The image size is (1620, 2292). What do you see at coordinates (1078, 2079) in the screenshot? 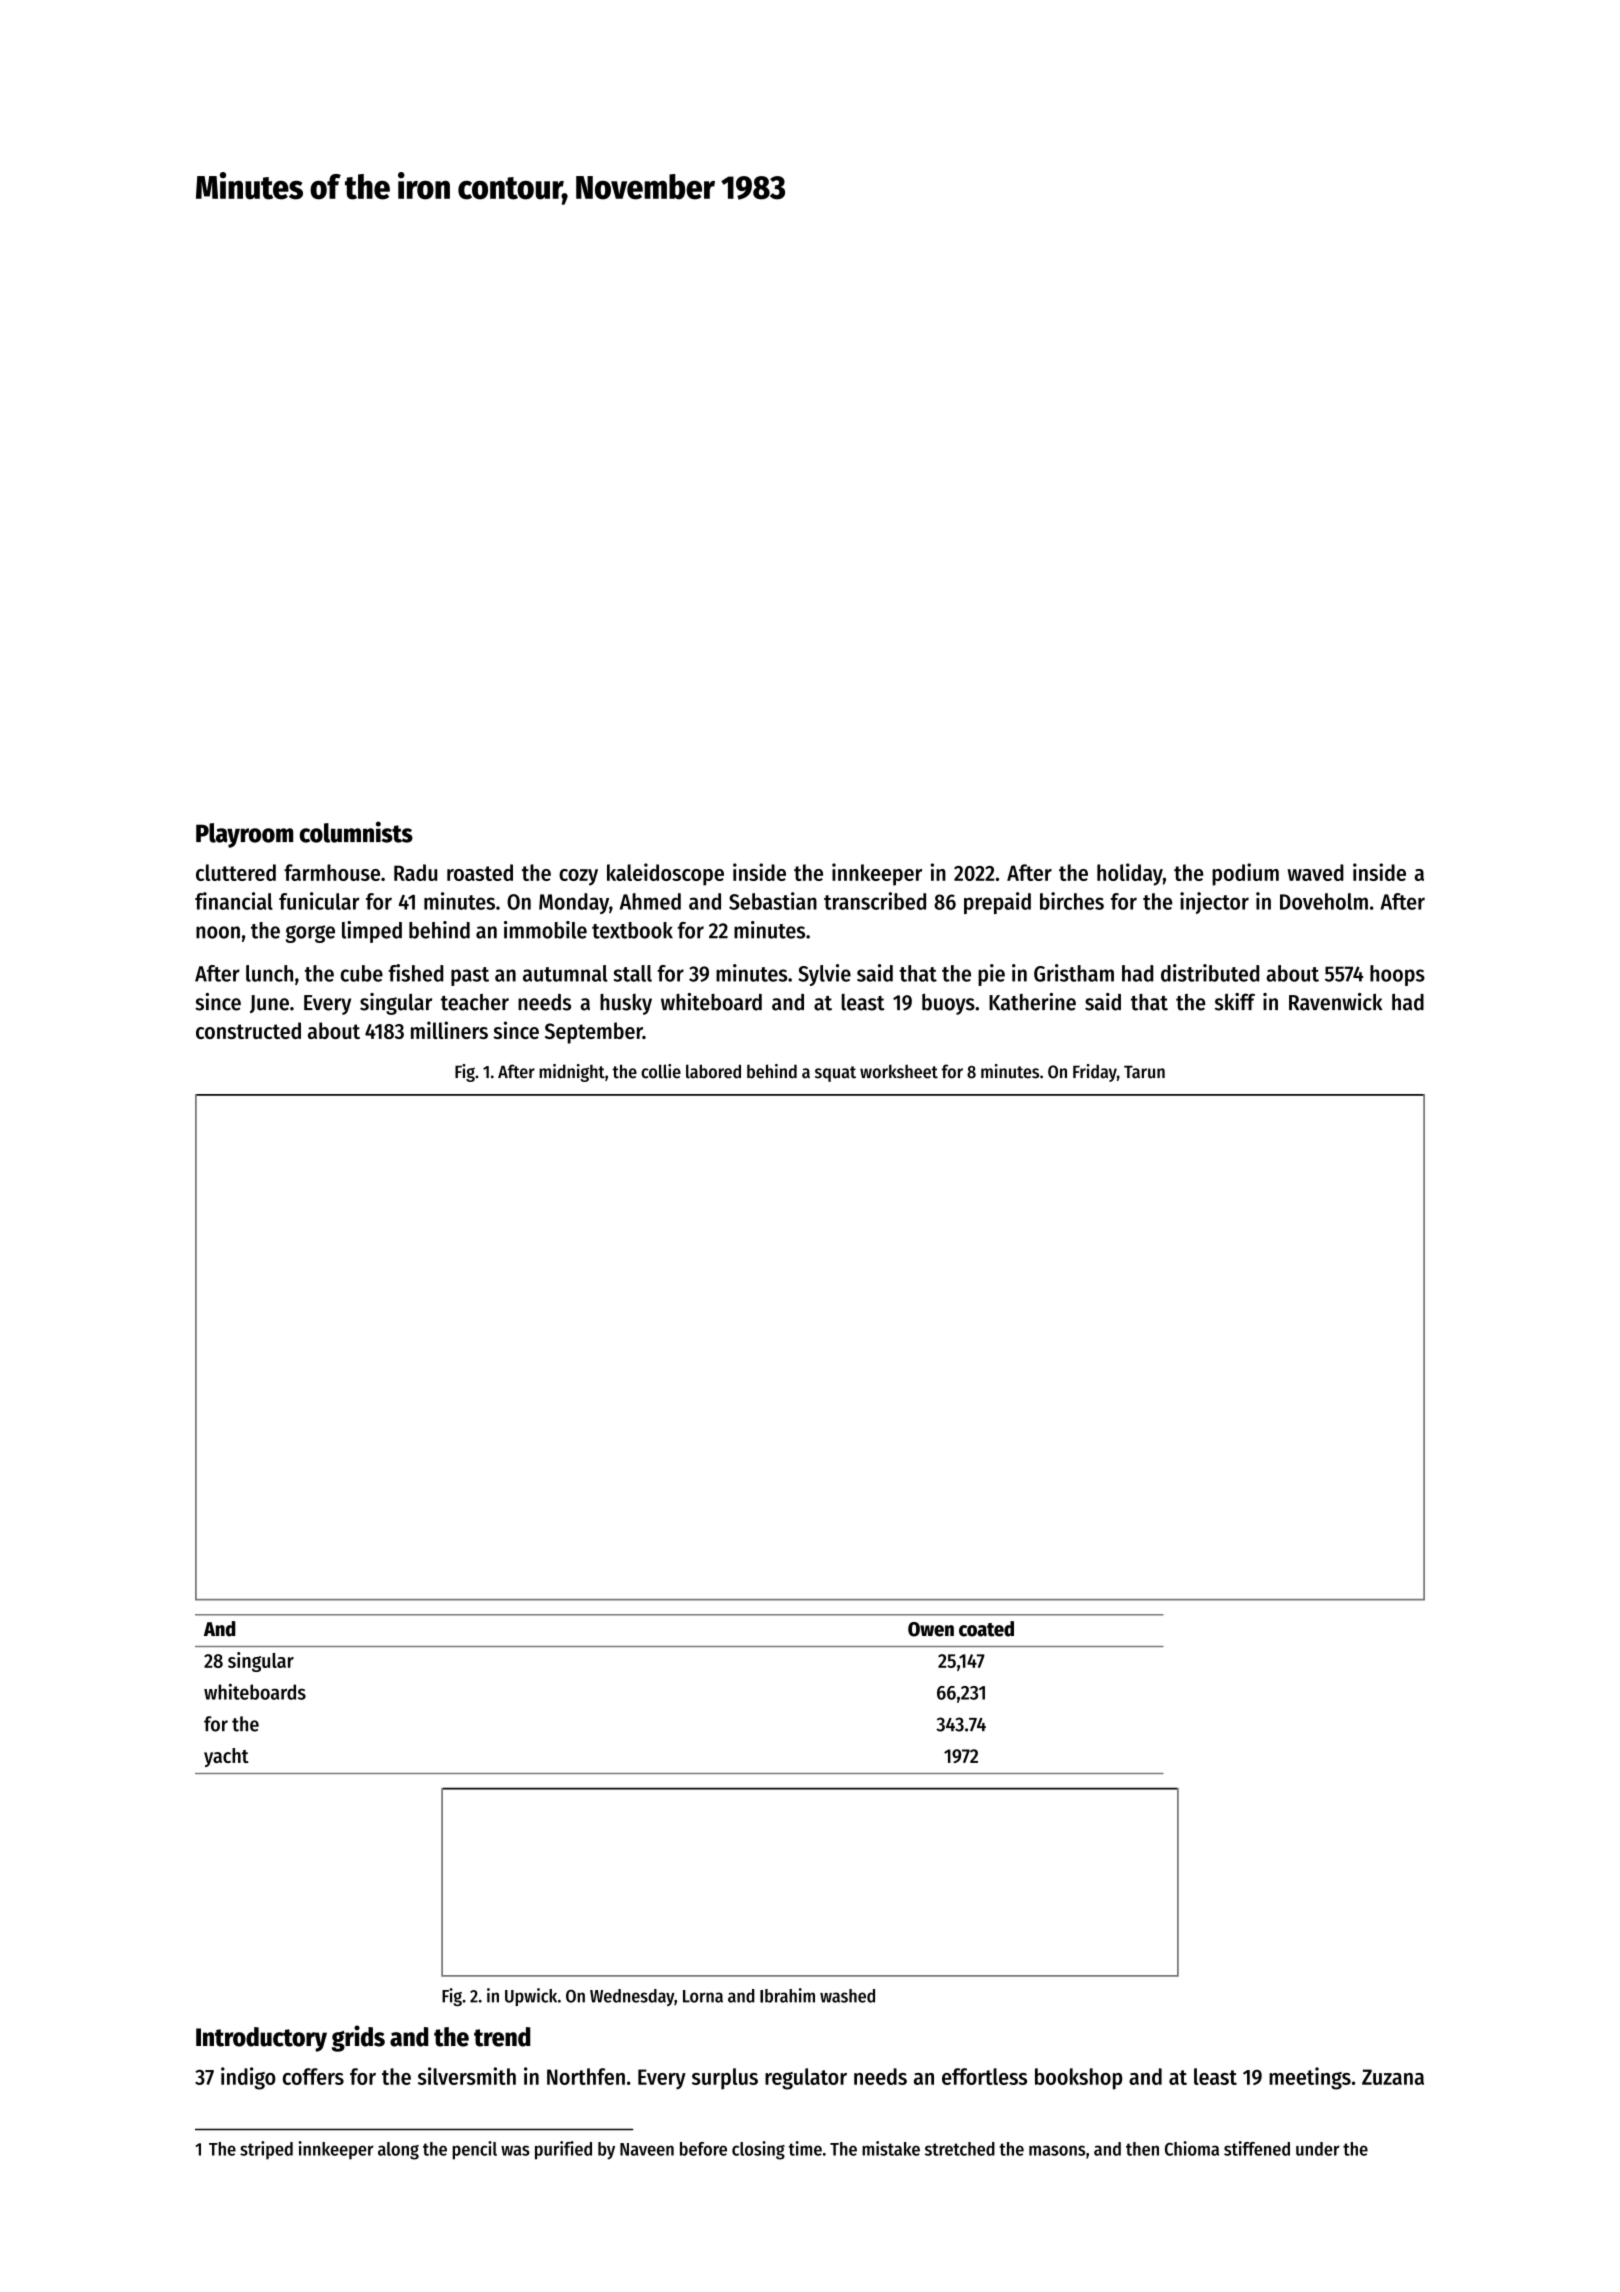
I see `bookshop` at bounding box center [1078, 2079].
